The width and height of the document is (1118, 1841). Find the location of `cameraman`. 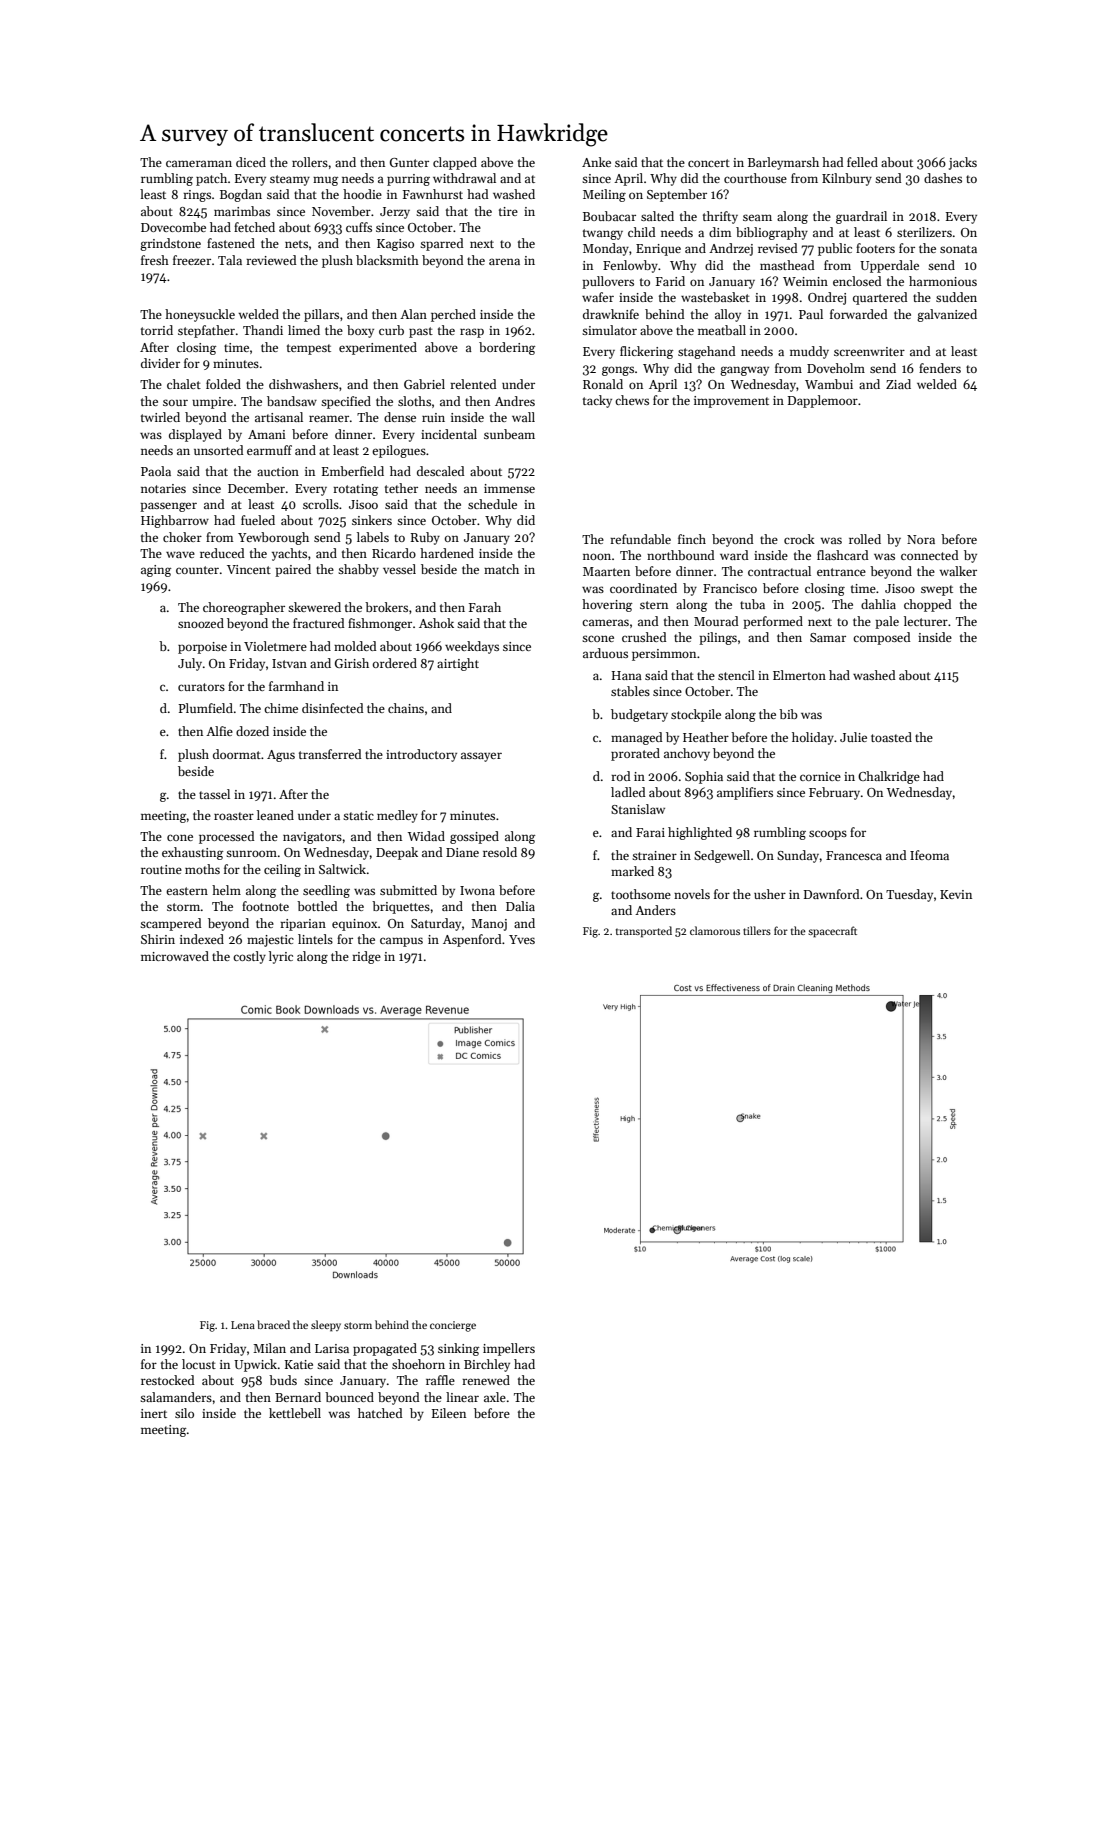

cameraman is located at coordinates (199, 163).
